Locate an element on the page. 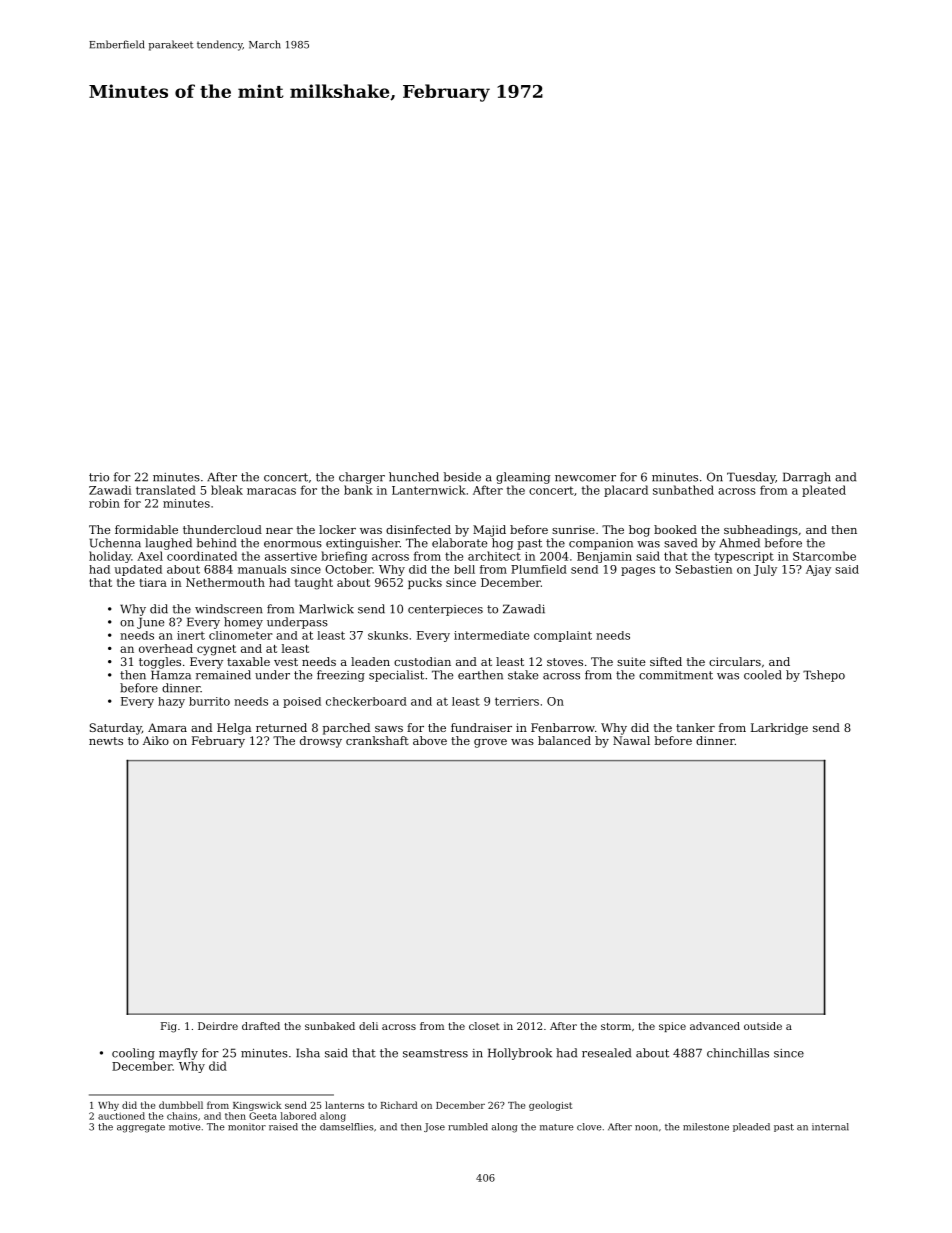 The height and width of the image is (1233, 952). outside is located at coordinates (763, 1026).
